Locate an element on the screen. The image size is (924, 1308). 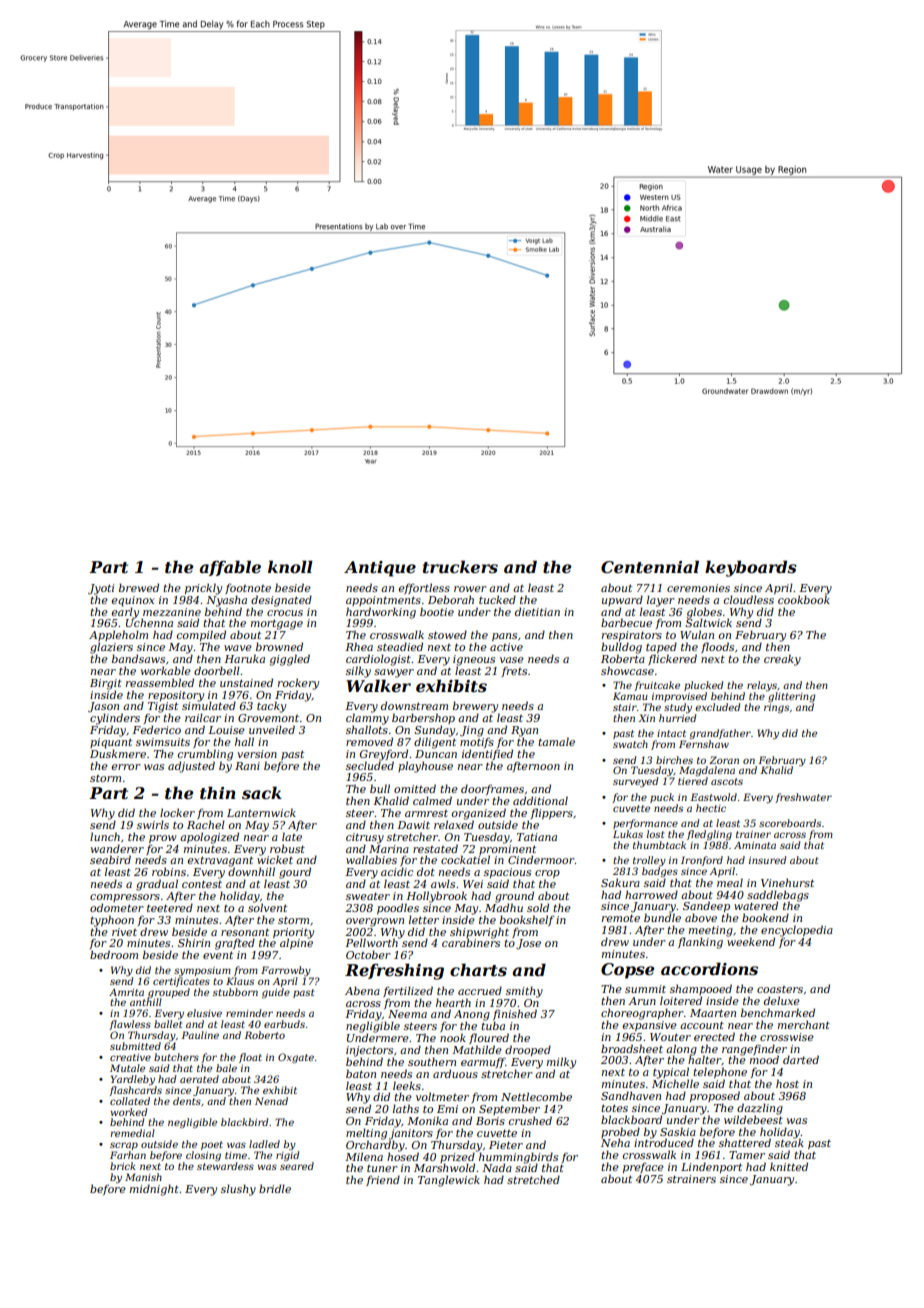
insured is located at coordinates (767, 860).
